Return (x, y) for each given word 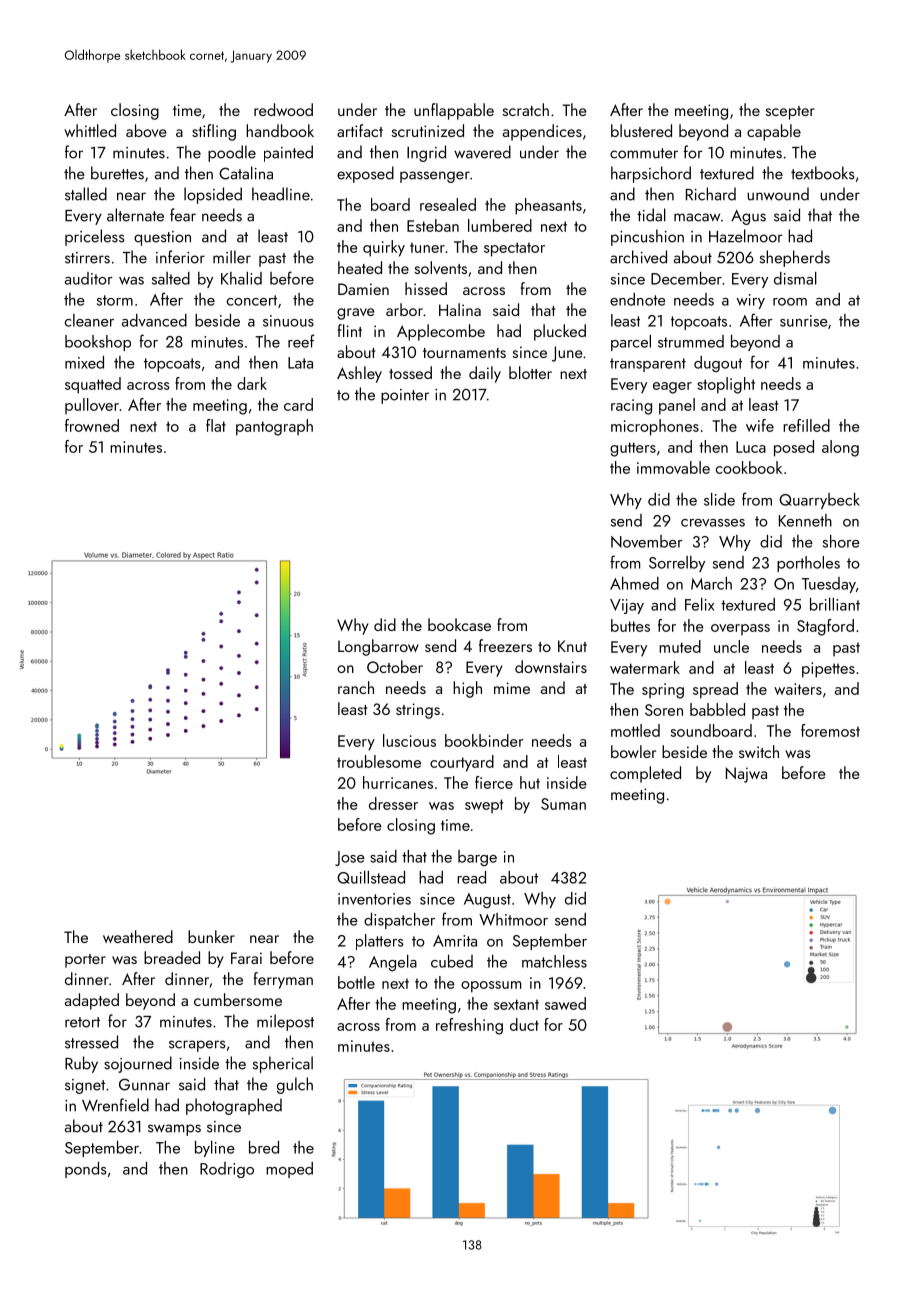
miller (232, 257)
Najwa (746, 775)
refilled (806, 425)
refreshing (469, 1026)
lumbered (500, 225)
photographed (234, 1106)
